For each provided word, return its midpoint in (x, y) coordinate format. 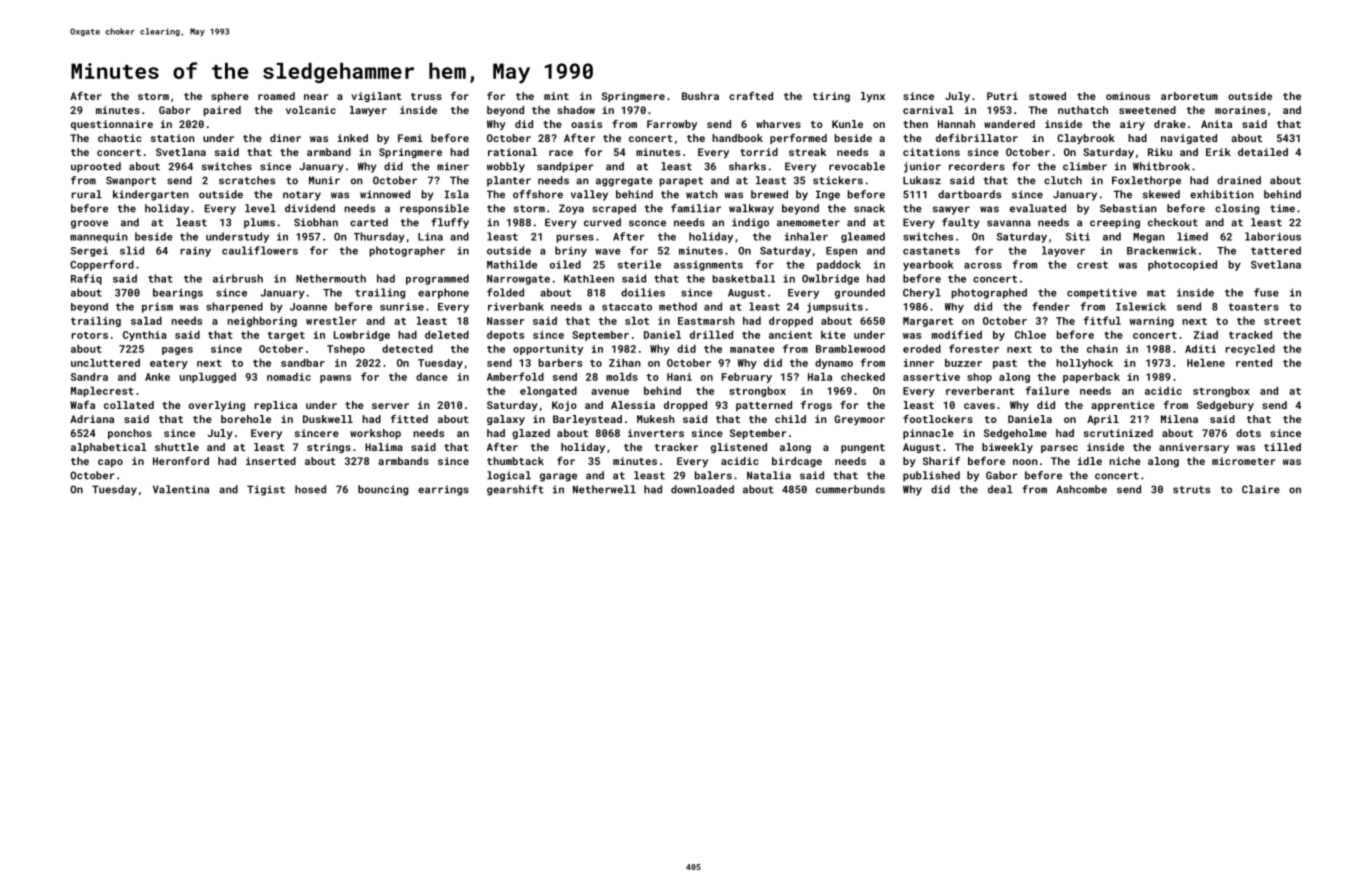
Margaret (928, 322)
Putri (1002, 96)
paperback (1091, 378)
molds (622, 377)
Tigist (266, 490)
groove (89, 224)
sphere (230, 97)
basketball (744, 279)
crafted (751, 96)
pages (177, 351)
